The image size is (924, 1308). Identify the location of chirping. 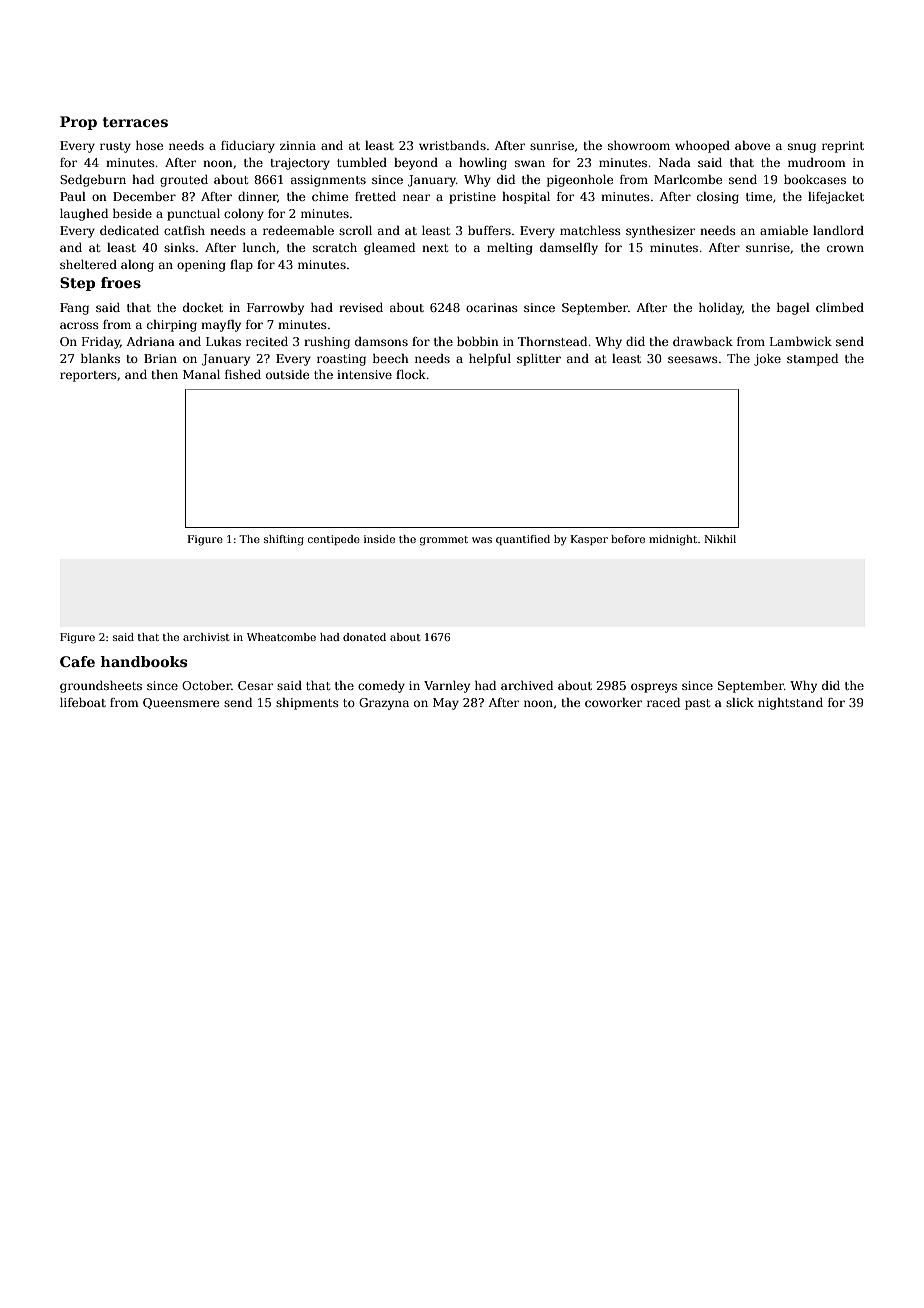
(172, 326).
